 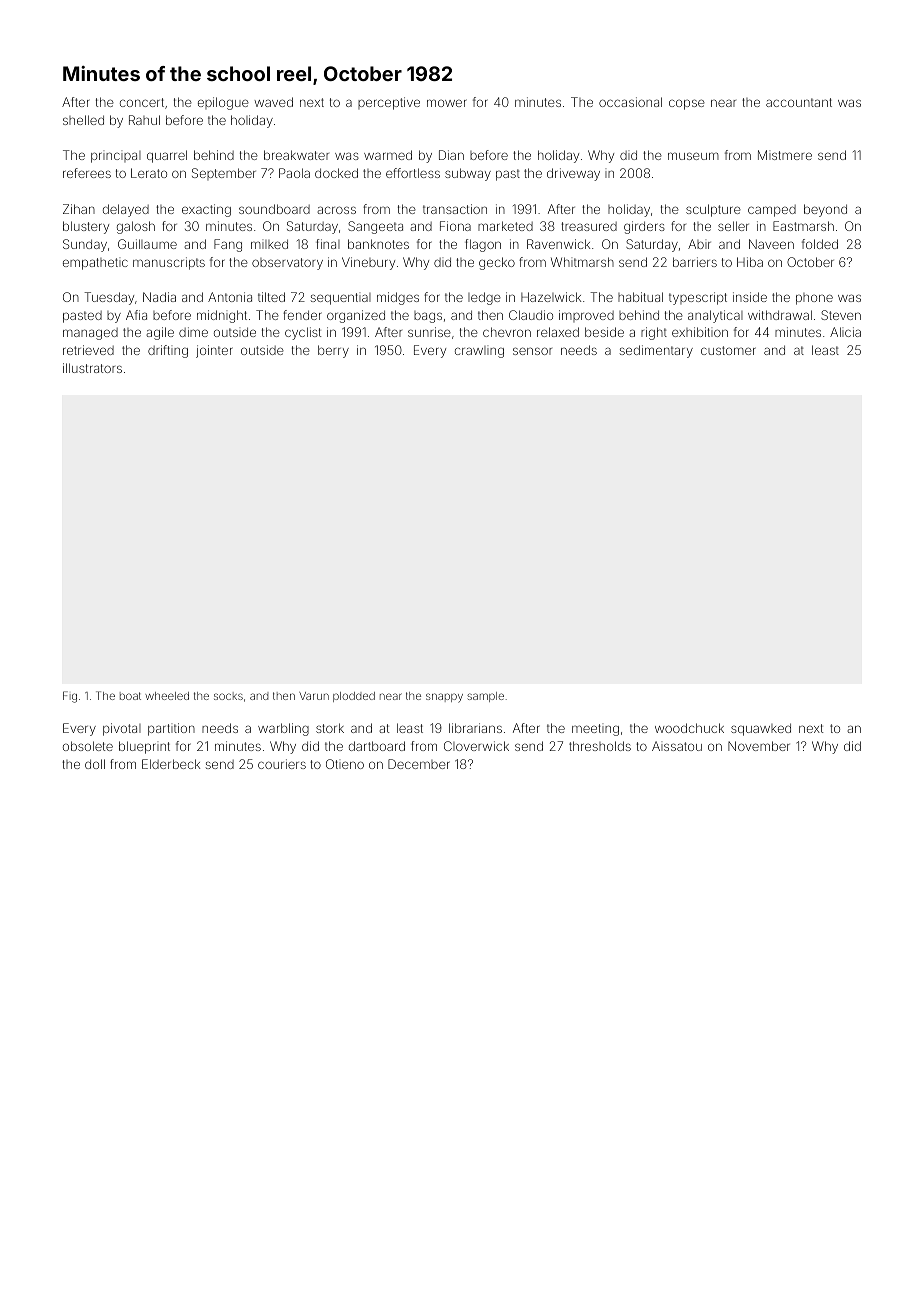 What do you see at coordinates (532, 351) in the screenshot?
I see `sensor` at bounding box center [532, 351].
